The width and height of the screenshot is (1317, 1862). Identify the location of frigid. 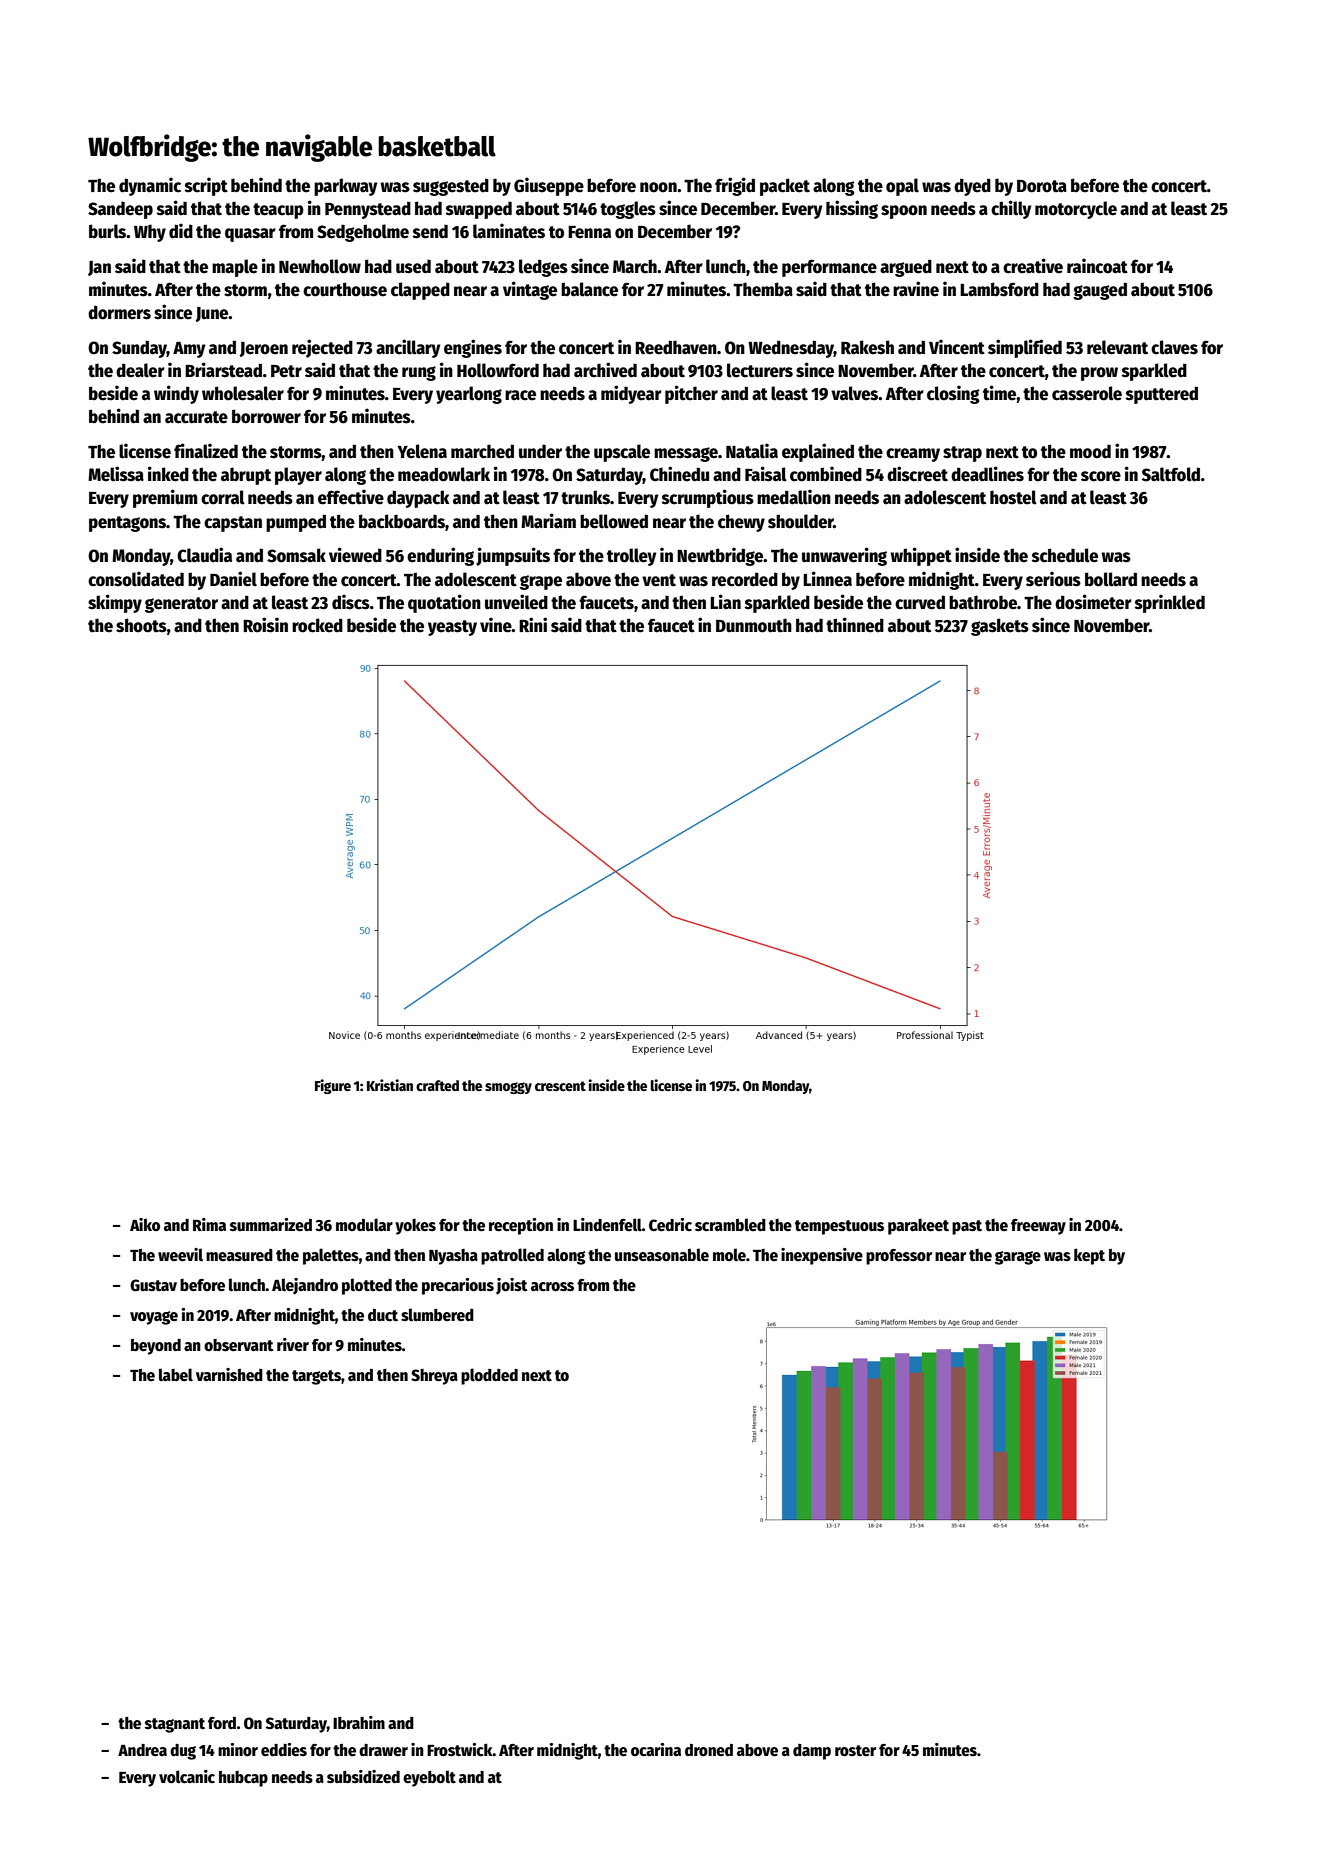
(735, 186).
